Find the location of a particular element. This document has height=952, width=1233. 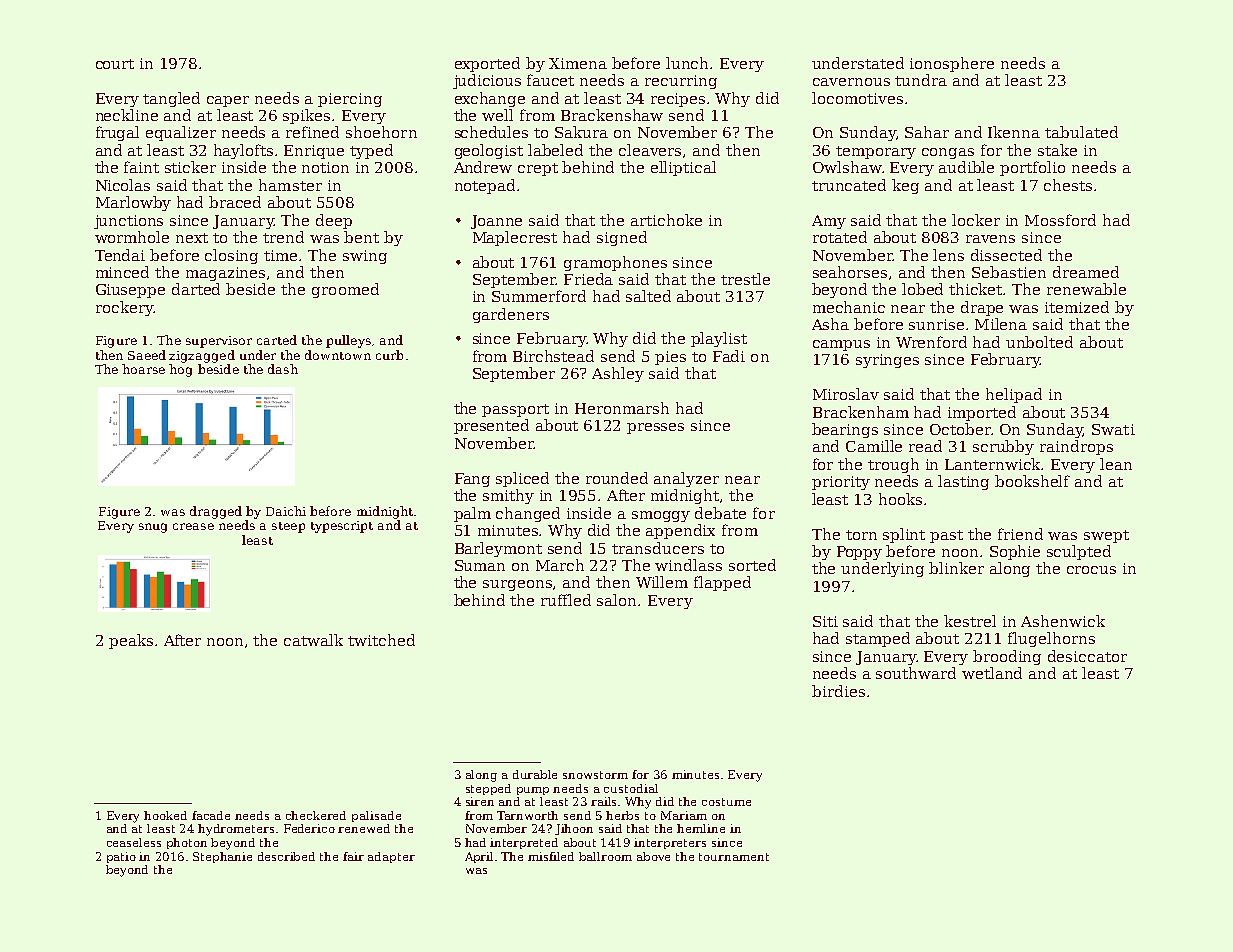

costume is located at coordinates (726, 802).
